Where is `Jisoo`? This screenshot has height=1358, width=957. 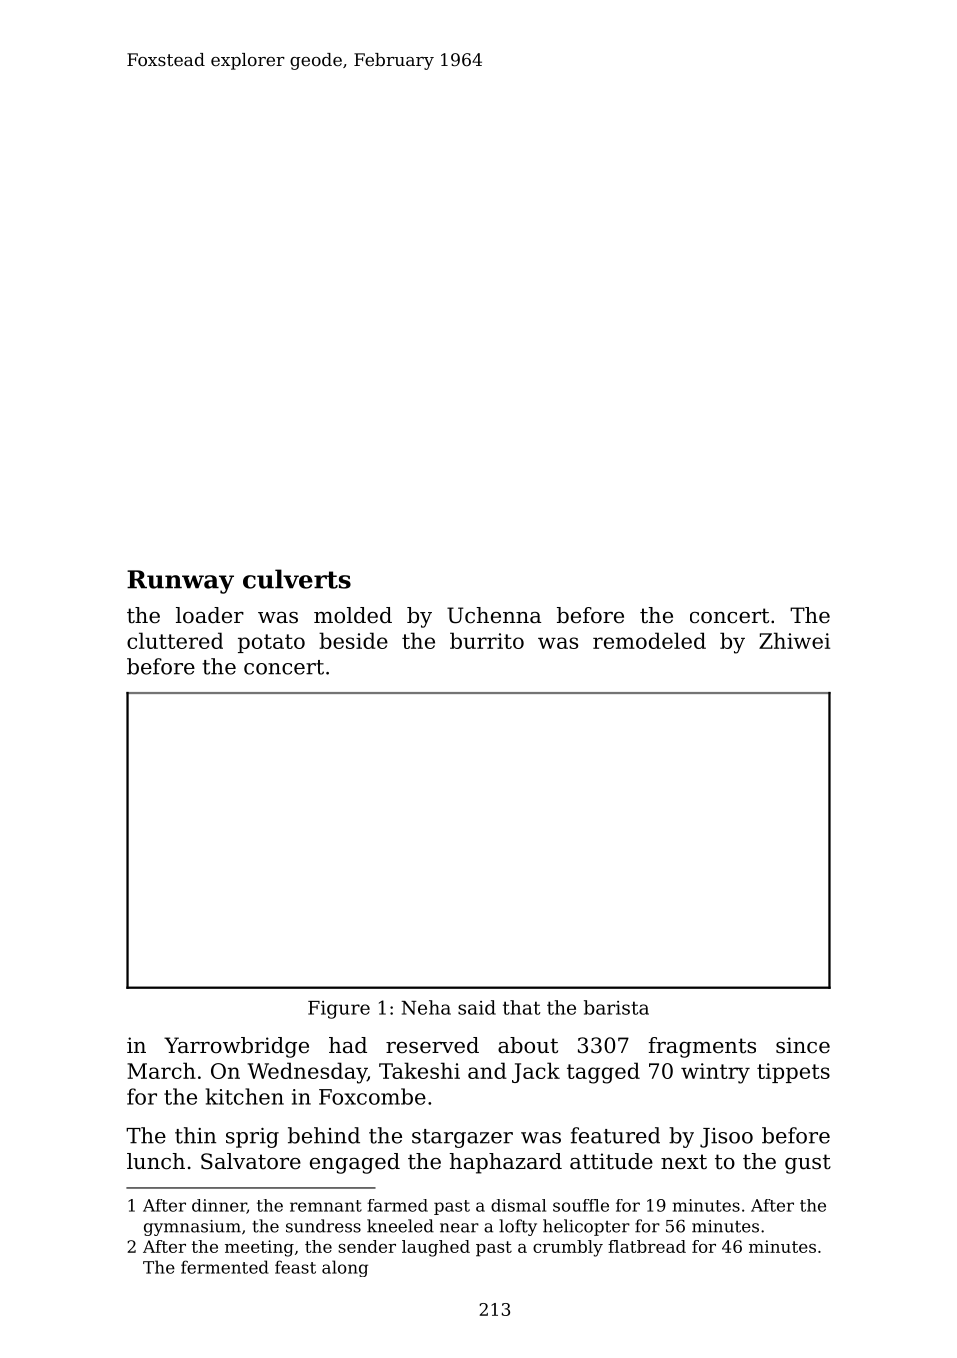 Jisoo is located at coordinates (726, 1138).
